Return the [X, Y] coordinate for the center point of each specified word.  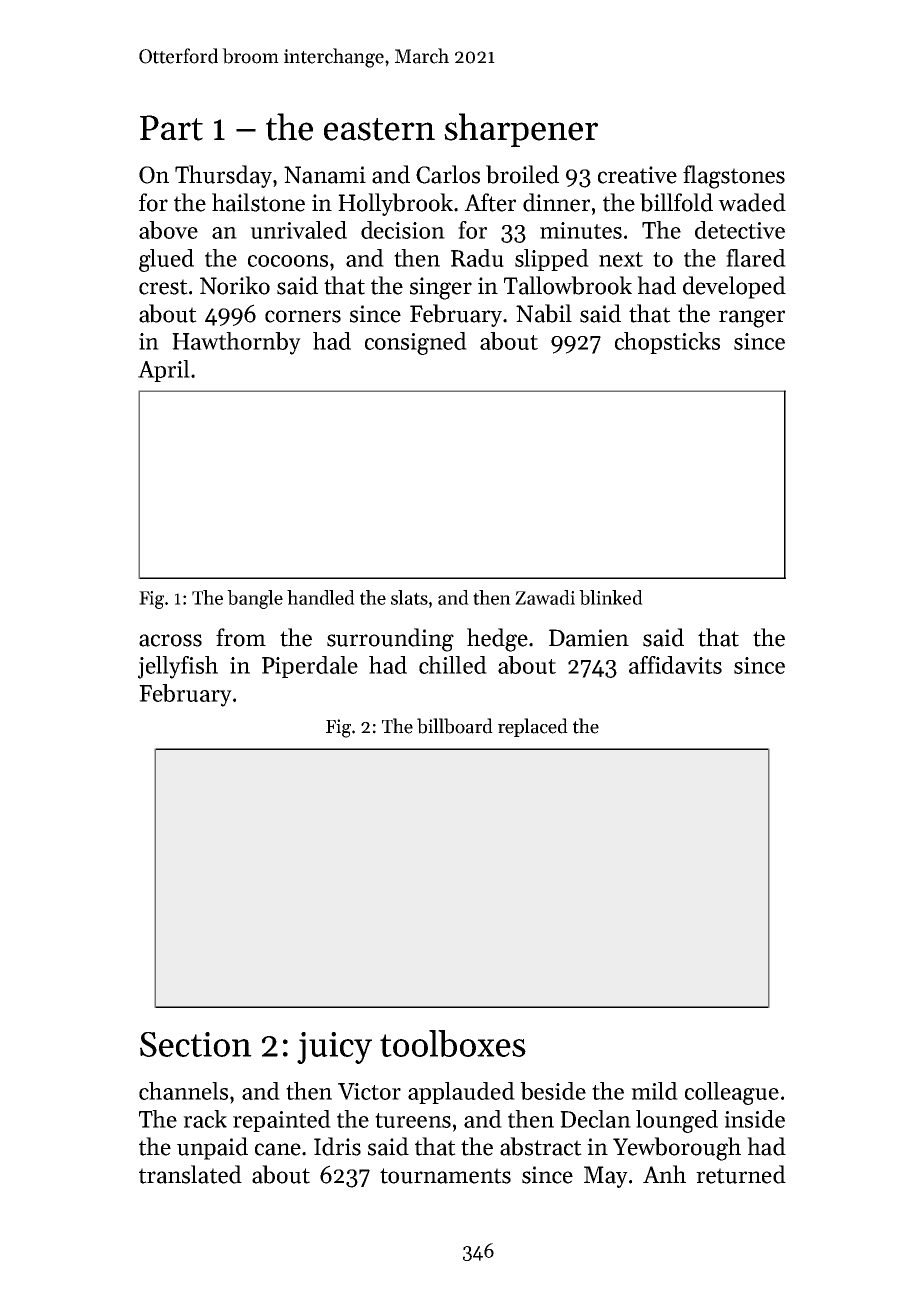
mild [654, 1091]
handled [321, 597]
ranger [752, 319]
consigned [416, 343]
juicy [334, 1048]
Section [196, 1044]
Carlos [448, 174]
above [168, 230]
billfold [676, 202]
